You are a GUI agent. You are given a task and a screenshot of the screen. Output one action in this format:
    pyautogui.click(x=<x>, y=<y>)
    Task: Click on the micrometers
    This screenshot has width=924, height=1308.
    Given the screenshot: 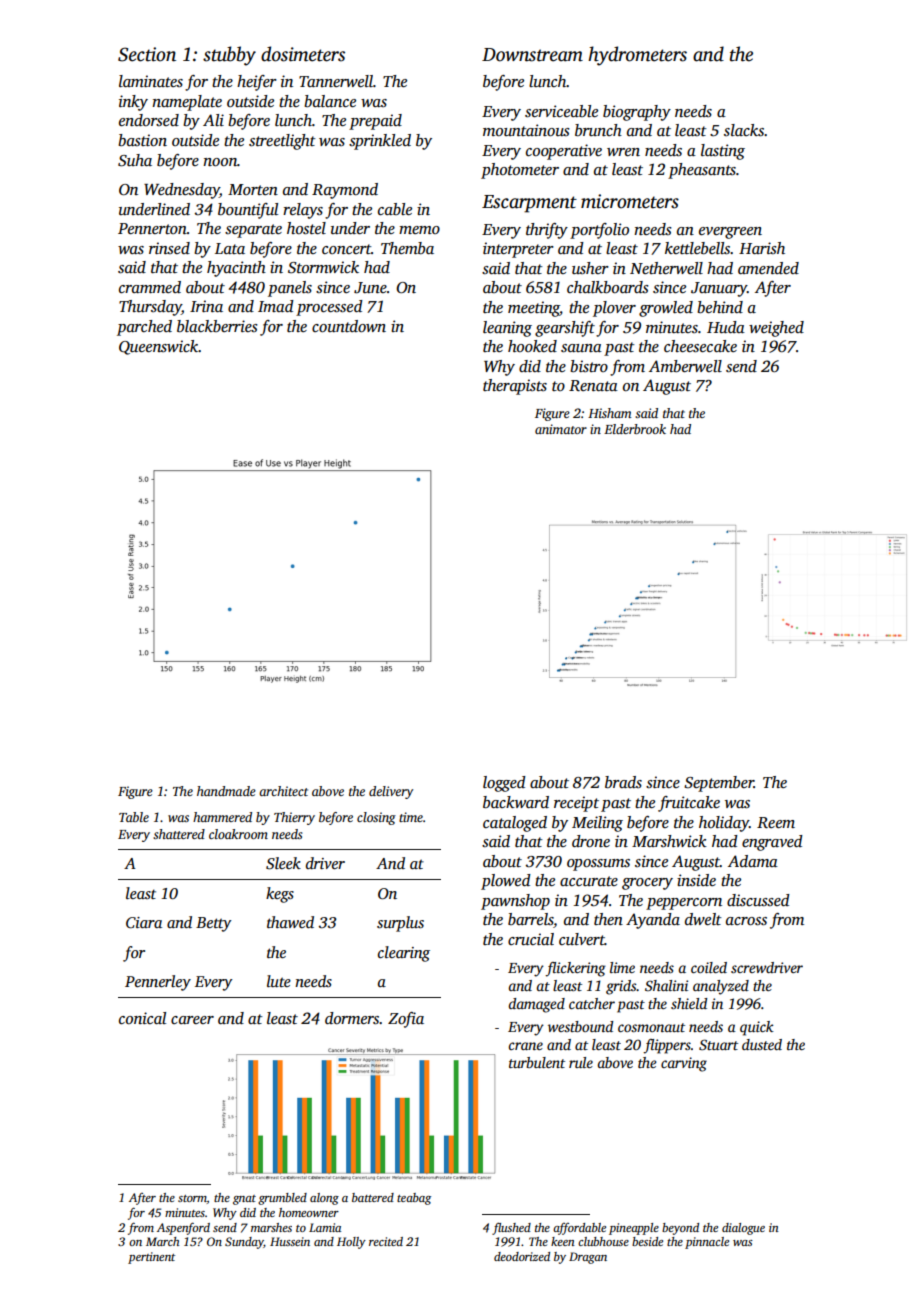 What is the action you would take?
    pyautogui.click(x=630, y=201)
